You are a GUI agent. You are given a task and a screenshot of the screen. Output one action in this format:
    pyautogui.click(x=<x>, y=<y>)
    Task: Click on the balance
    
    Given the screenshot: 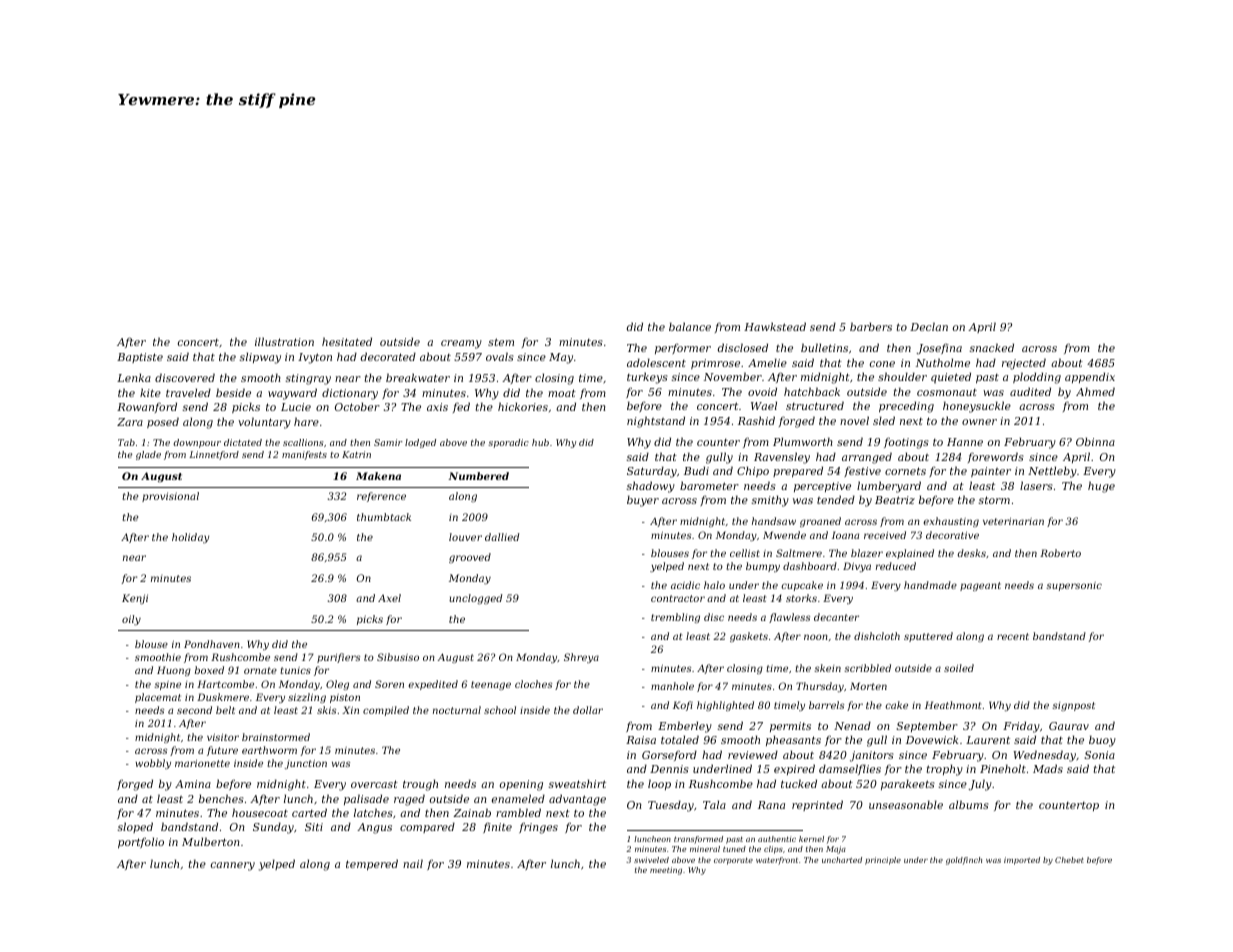 What is the action you would take?
    pyautogui.click(x=690, y=326)
